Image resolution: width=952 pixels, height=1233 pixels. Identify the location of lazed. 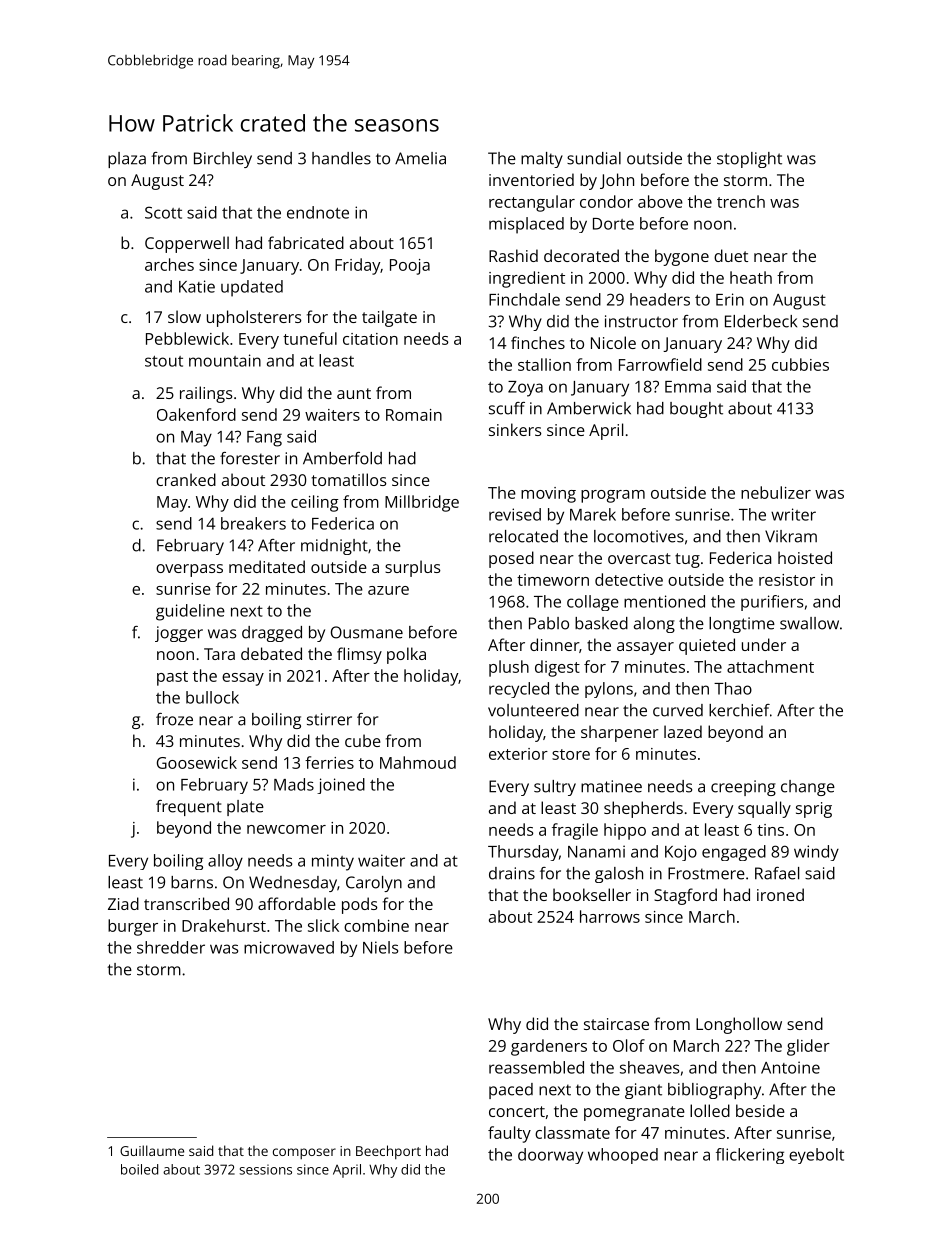
(683, 731).
